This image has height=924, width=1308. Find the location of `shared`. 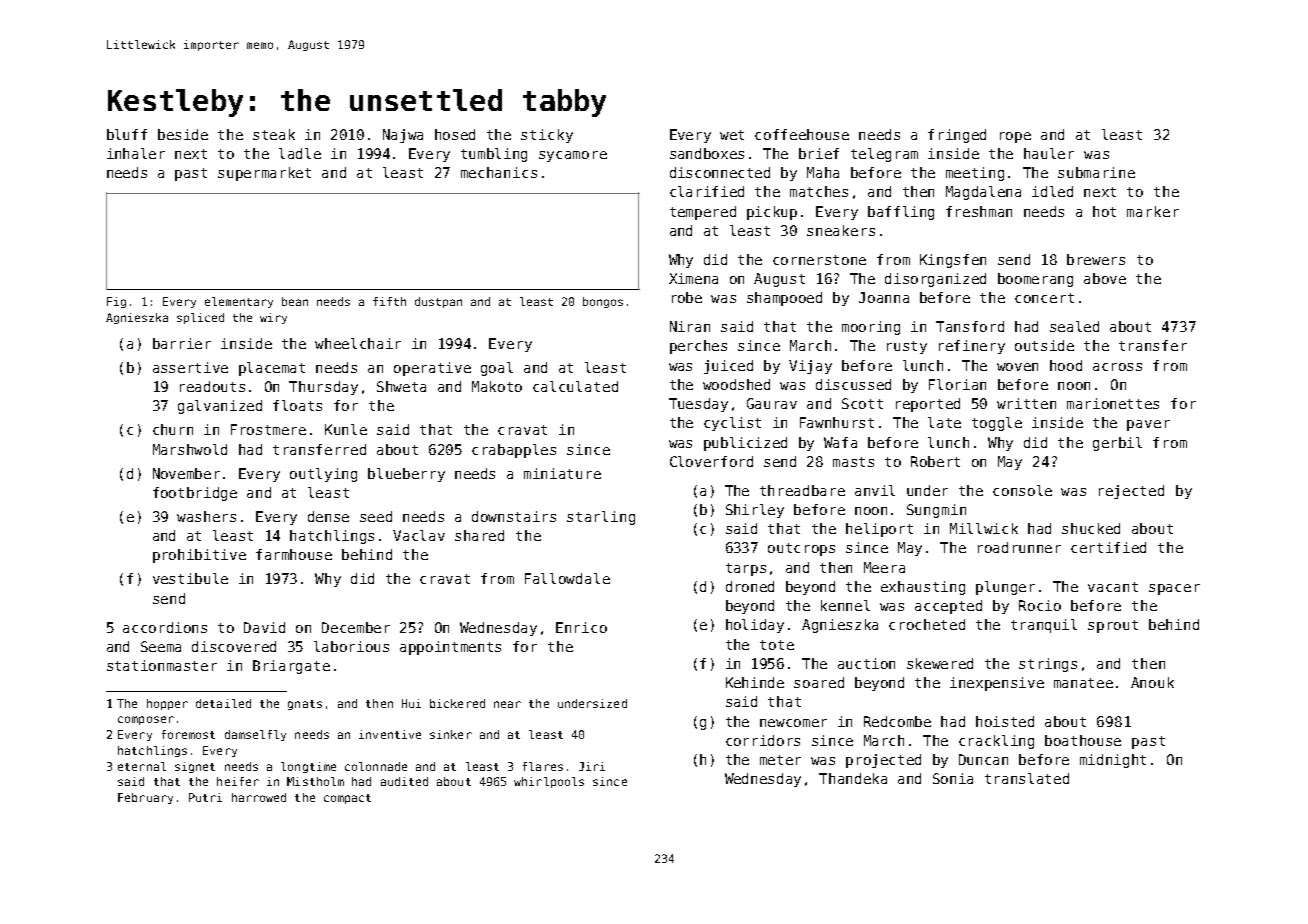

shared is located at coordinates (479, 535).
